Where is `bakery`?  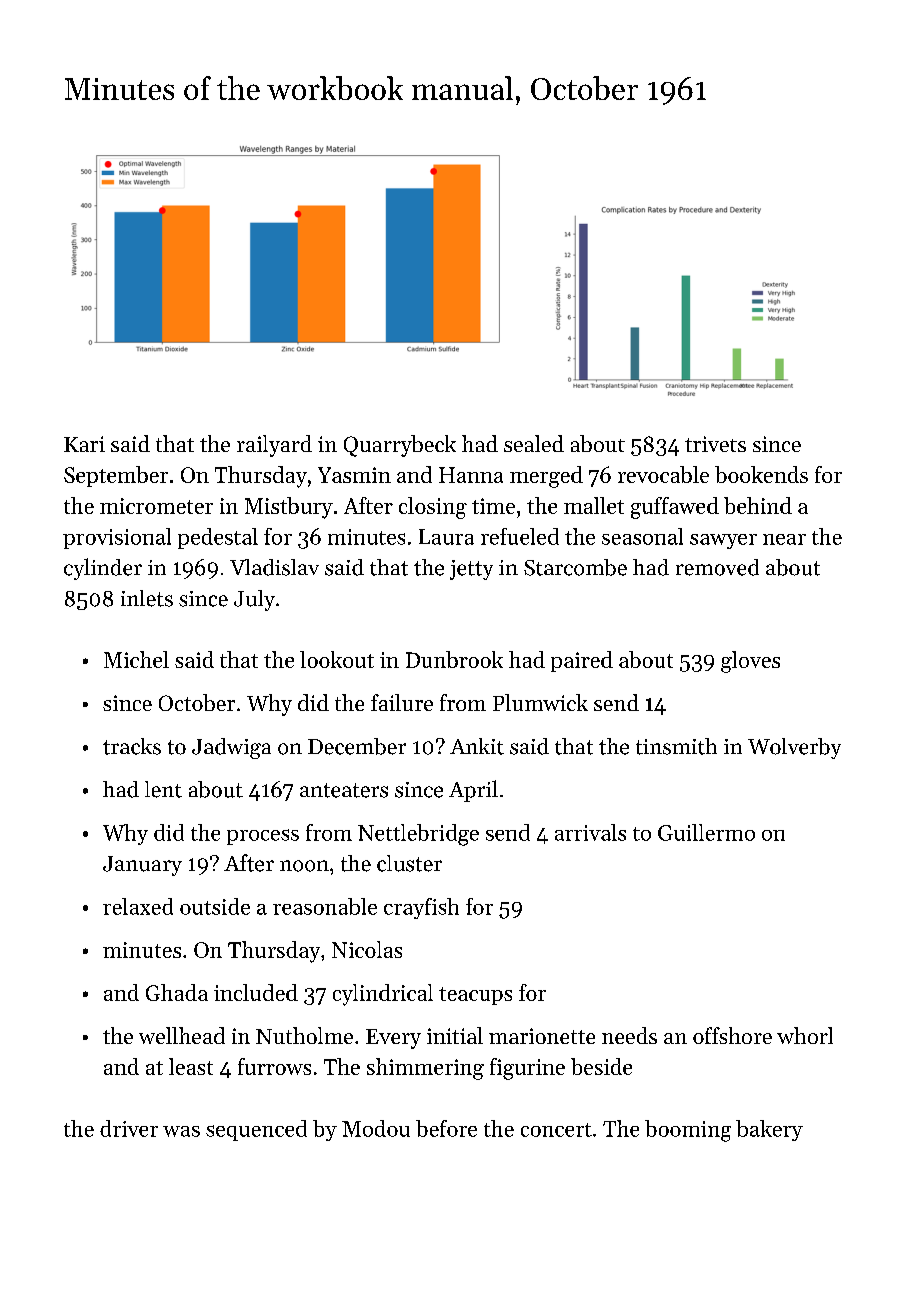 bakery is located at coordinates (769, 1130).
